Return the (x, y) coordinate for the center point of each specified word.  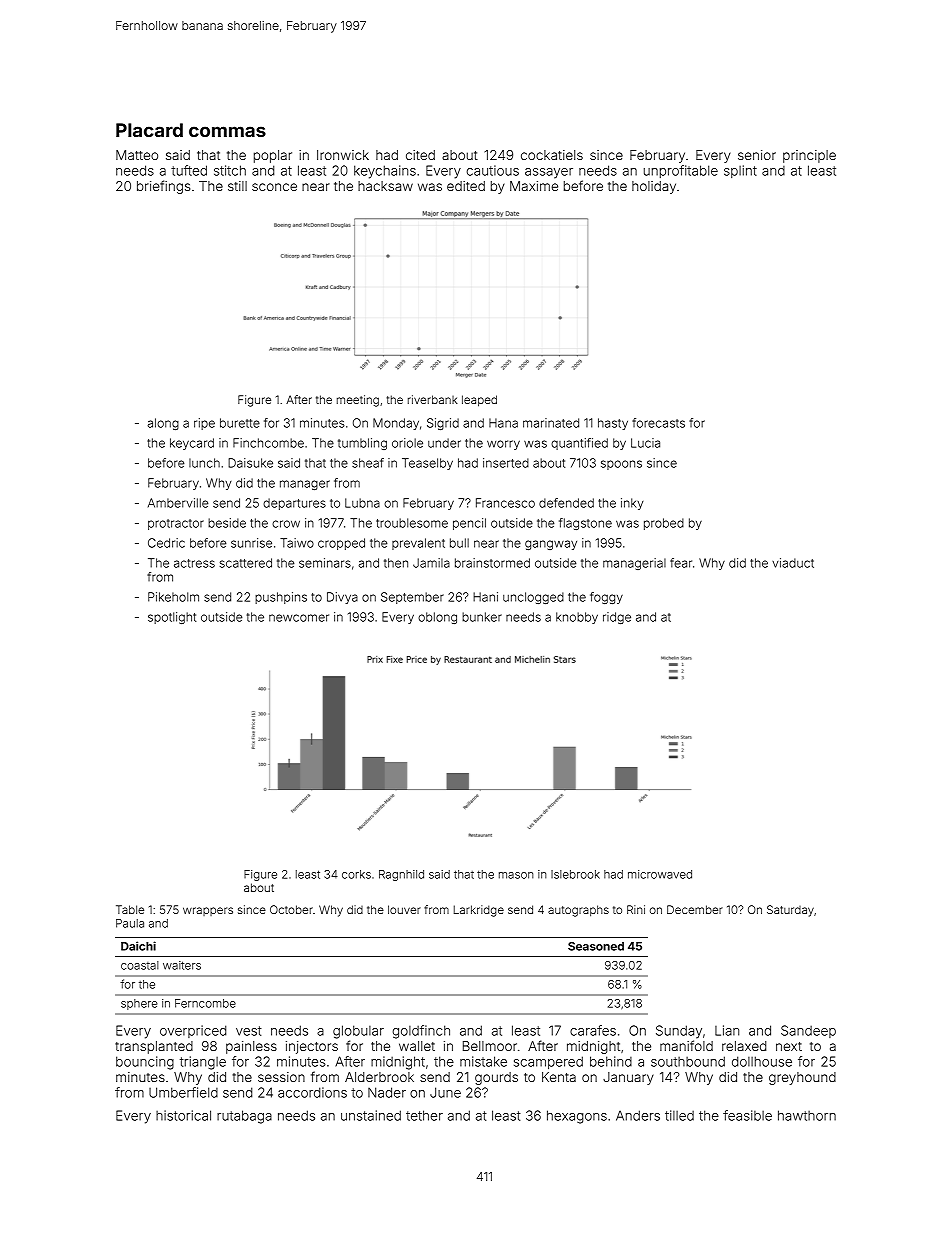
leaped (479, 401)
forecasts (658, 423)
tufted (189, 170)
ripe (204, 424)
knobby (577, 618)
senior (757, 155)
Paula (130, 923)
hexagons (577, 1117)
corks (356, 874)
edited (466, 186)
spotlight (172, 618)
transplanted (154, 1047)
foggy (606, 598)
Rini (636, 909)
